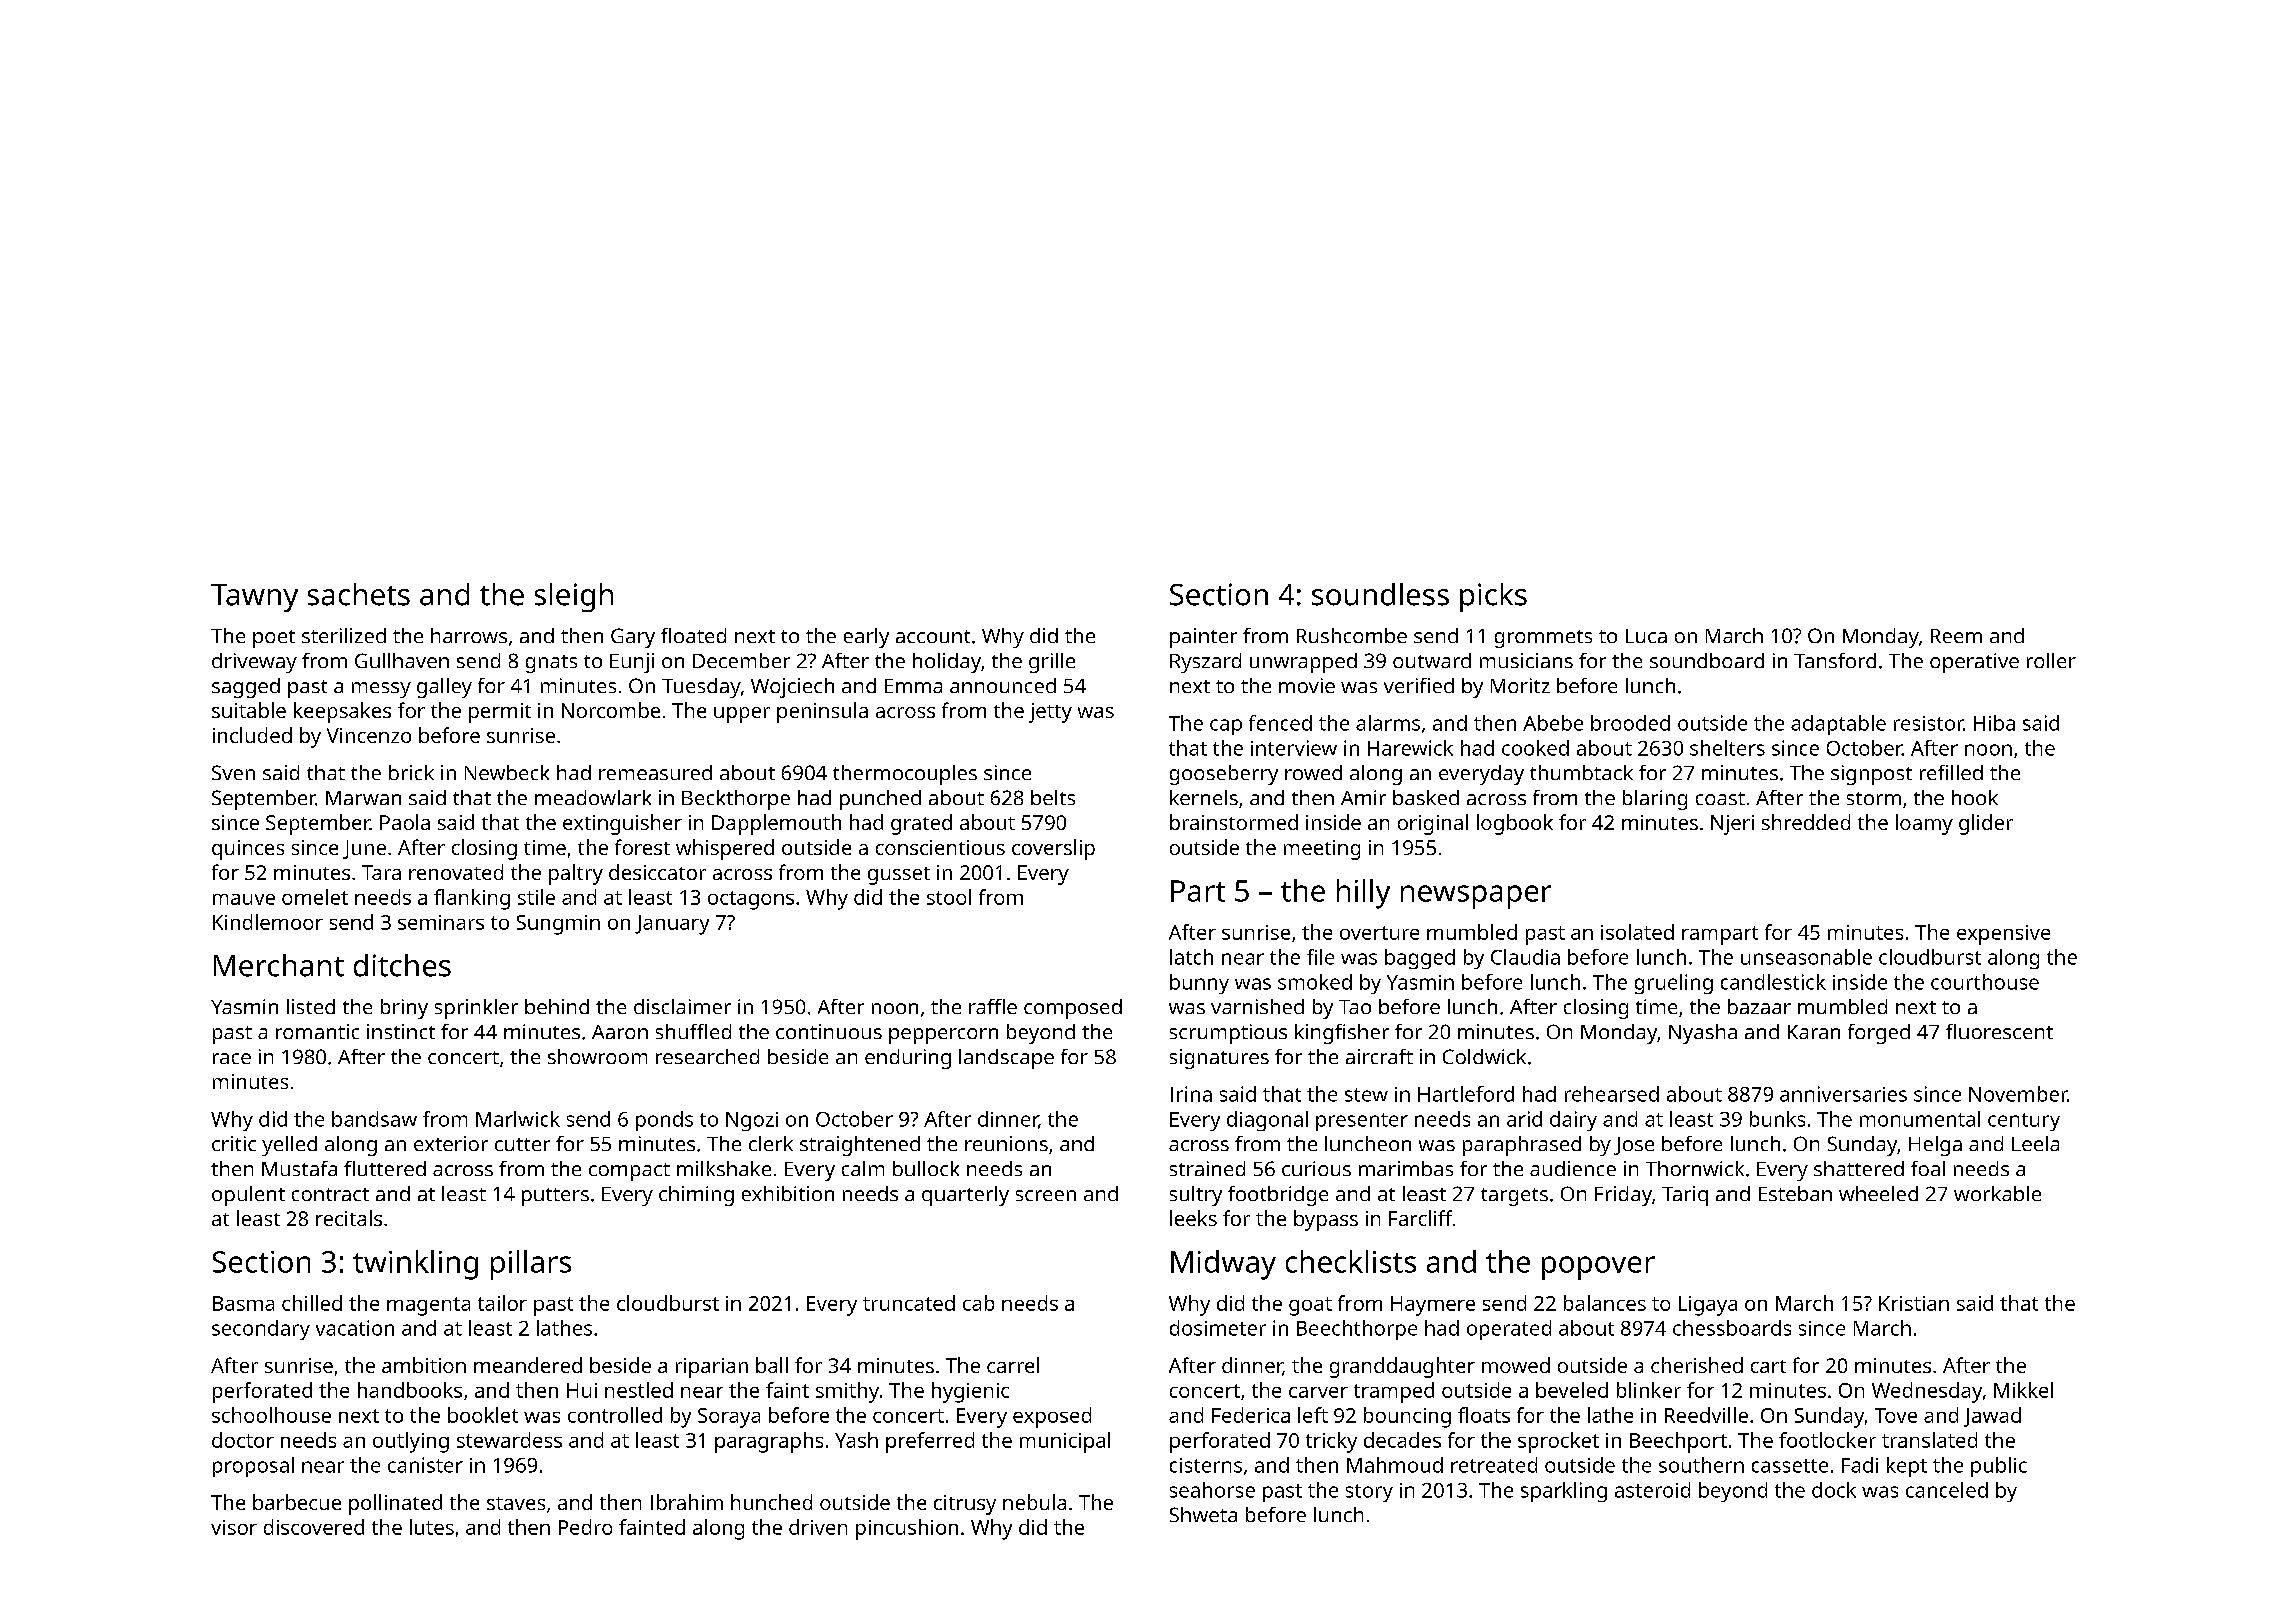 This image has height=1620, width=2292. What do you see at coordinates (1701, 1465) in the image?
I see `southern` at bounding box center [1701, 1465].
